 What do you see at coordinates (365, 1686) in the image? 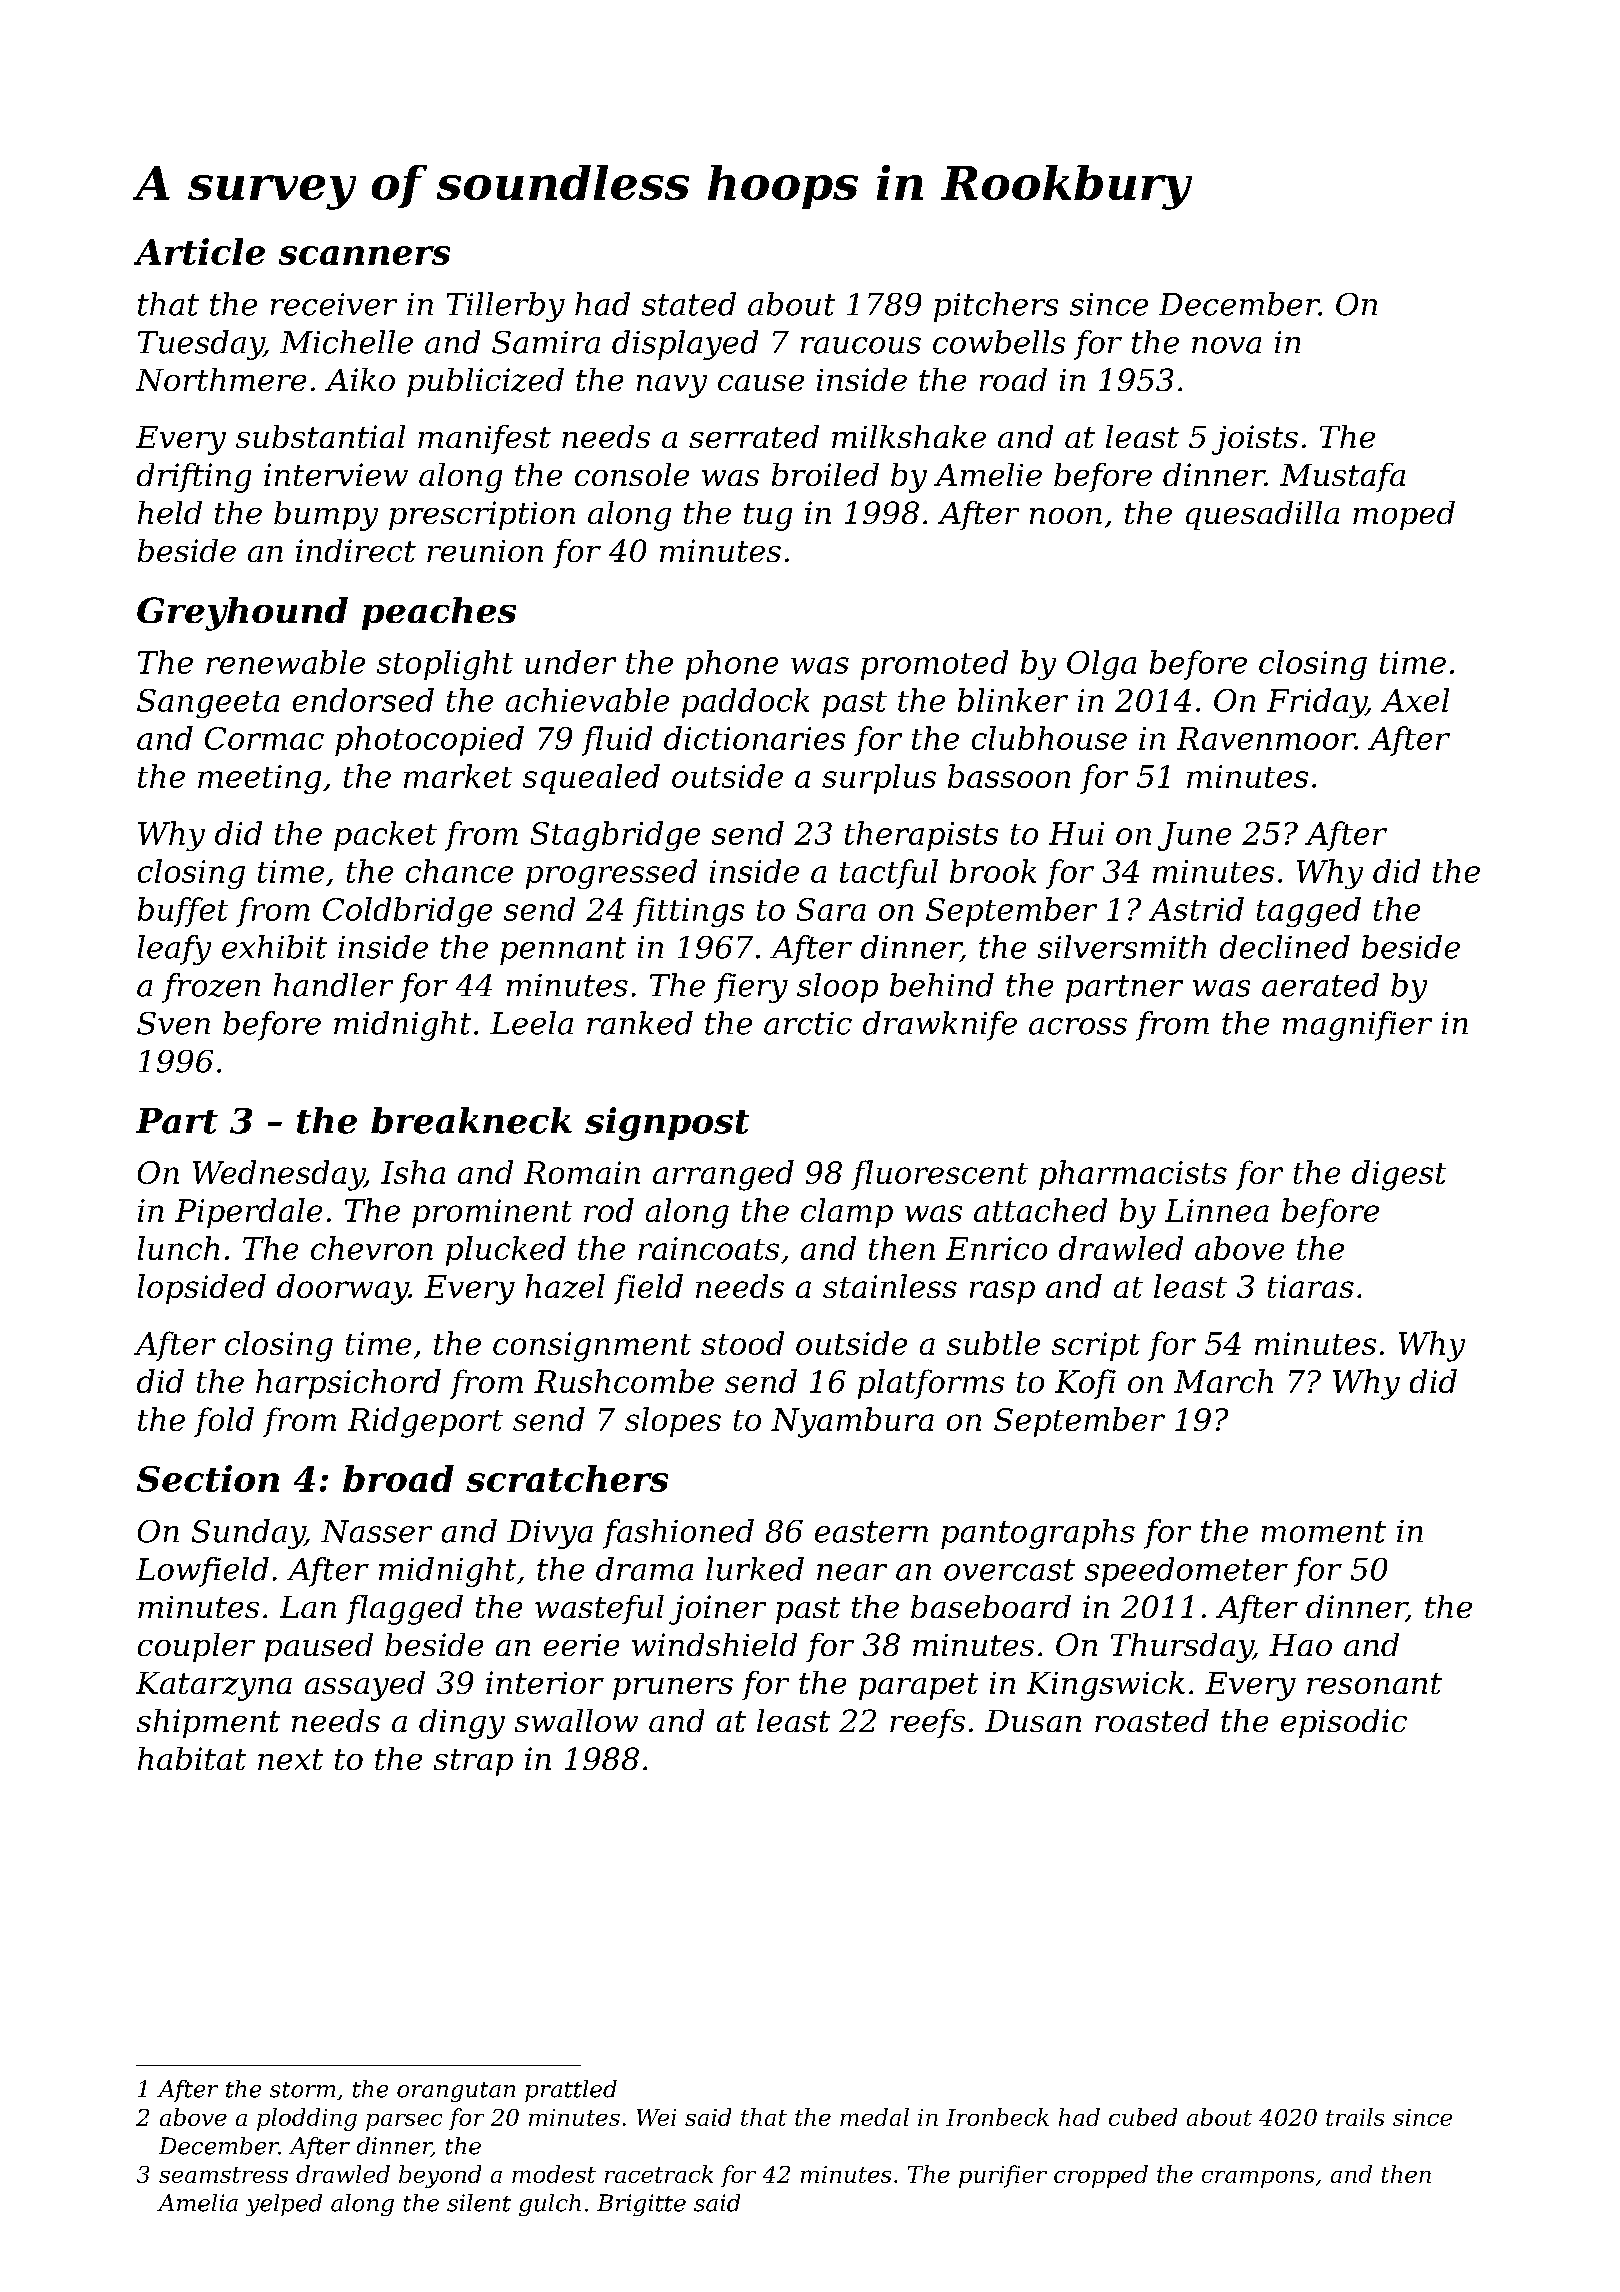
I see `assayed` at bounding box center [365, 1686].
